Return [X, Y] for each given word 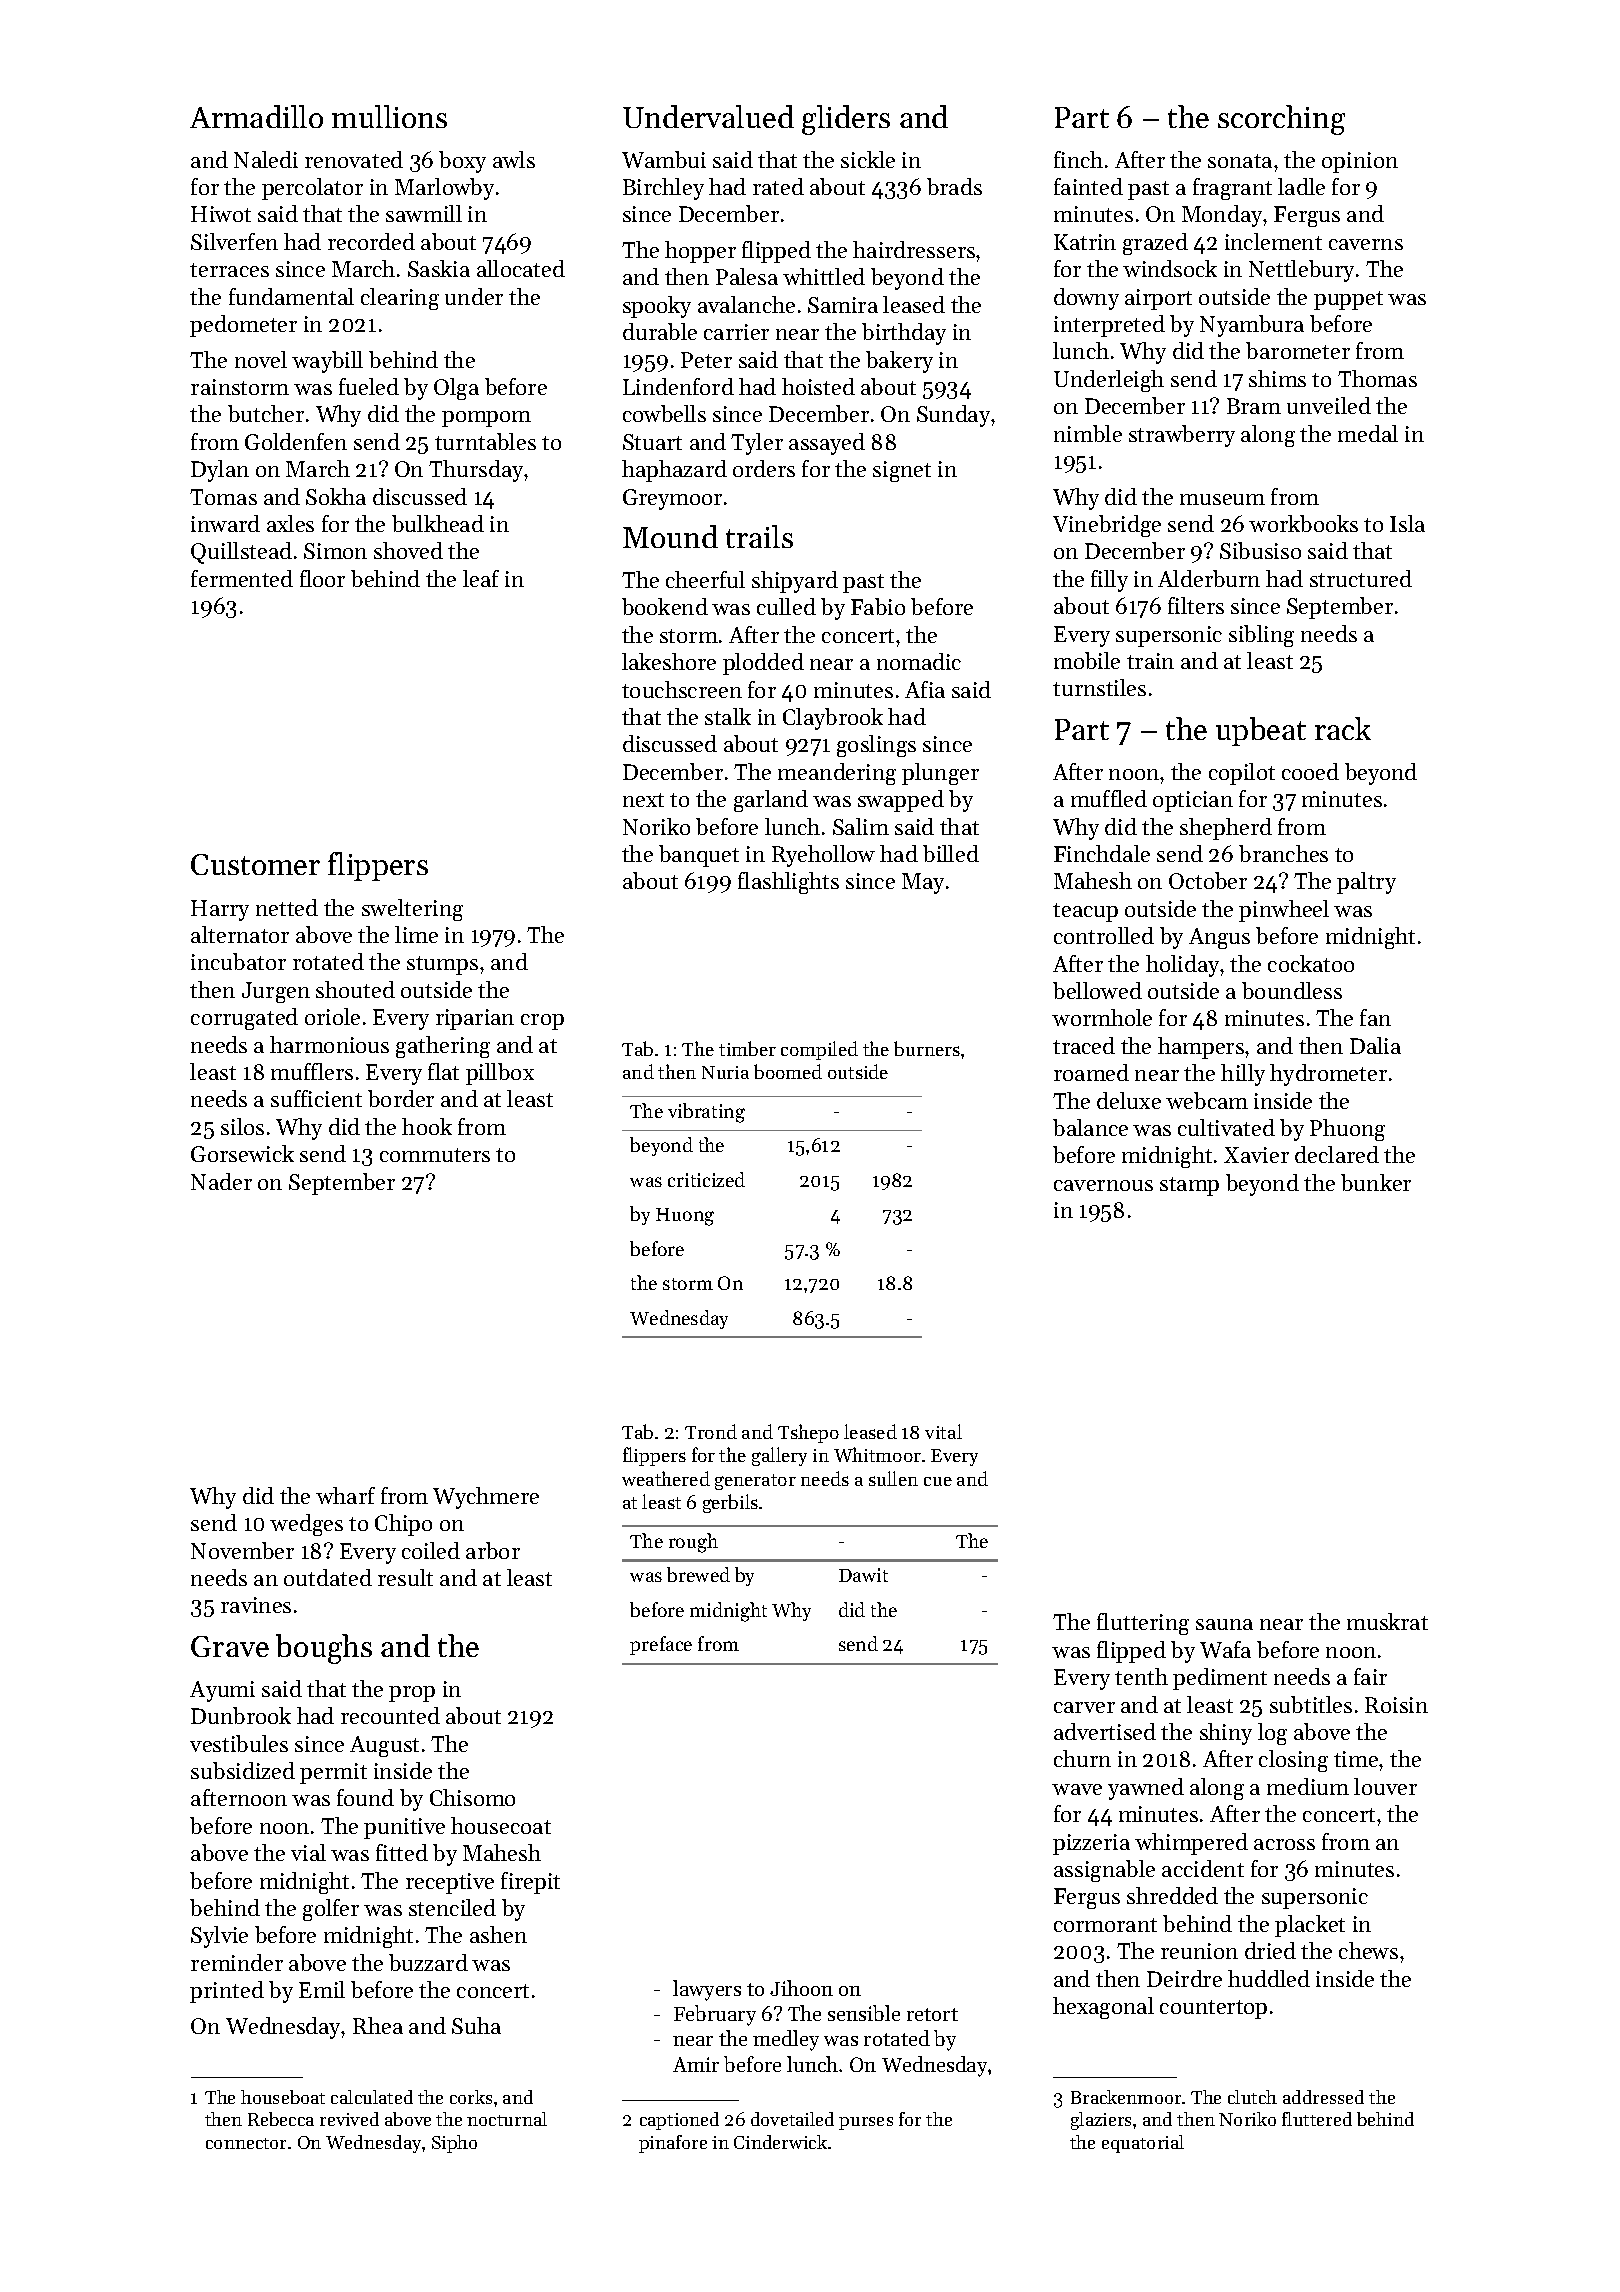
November [242, 1550]
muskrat [1387, 1621]
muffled [1109, 798]
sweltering [412, 910]
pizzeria [1091, 1844]
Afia [925, 689]
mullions [389, 116]
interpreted [1109, 326]
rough [693, 1543]
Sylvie [219, 1937]
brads [954, 186]
